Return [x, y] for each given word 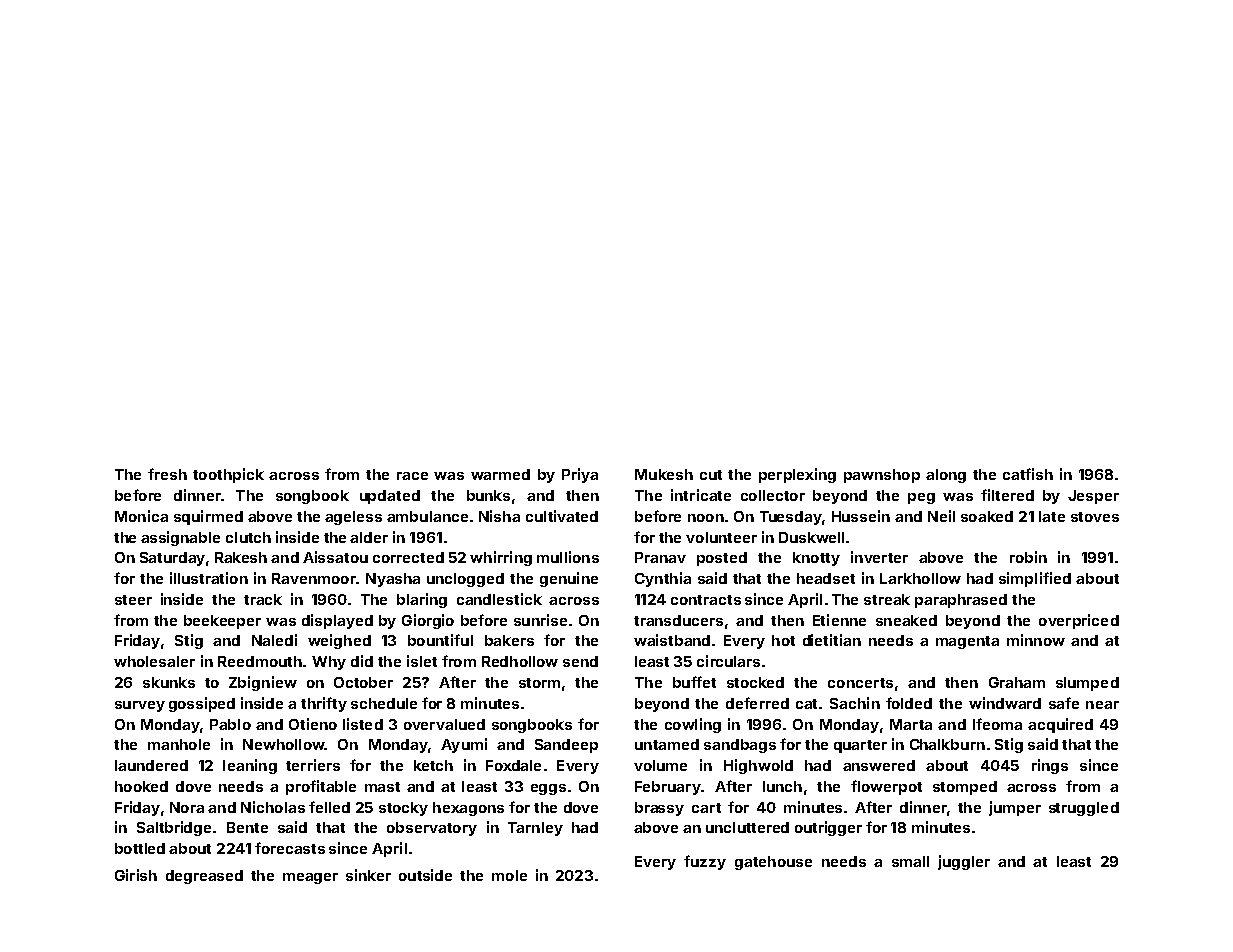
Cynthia [663, 579]
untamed [667, 744]
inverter [879, 557]
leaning [250, 766]
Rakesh [241, 557]
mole [509, 875]
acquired [1060, 725]
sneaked [906, 620]
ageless [353, 518]
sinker [368, 875]
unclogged [465, 580]
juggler [964, 862]
